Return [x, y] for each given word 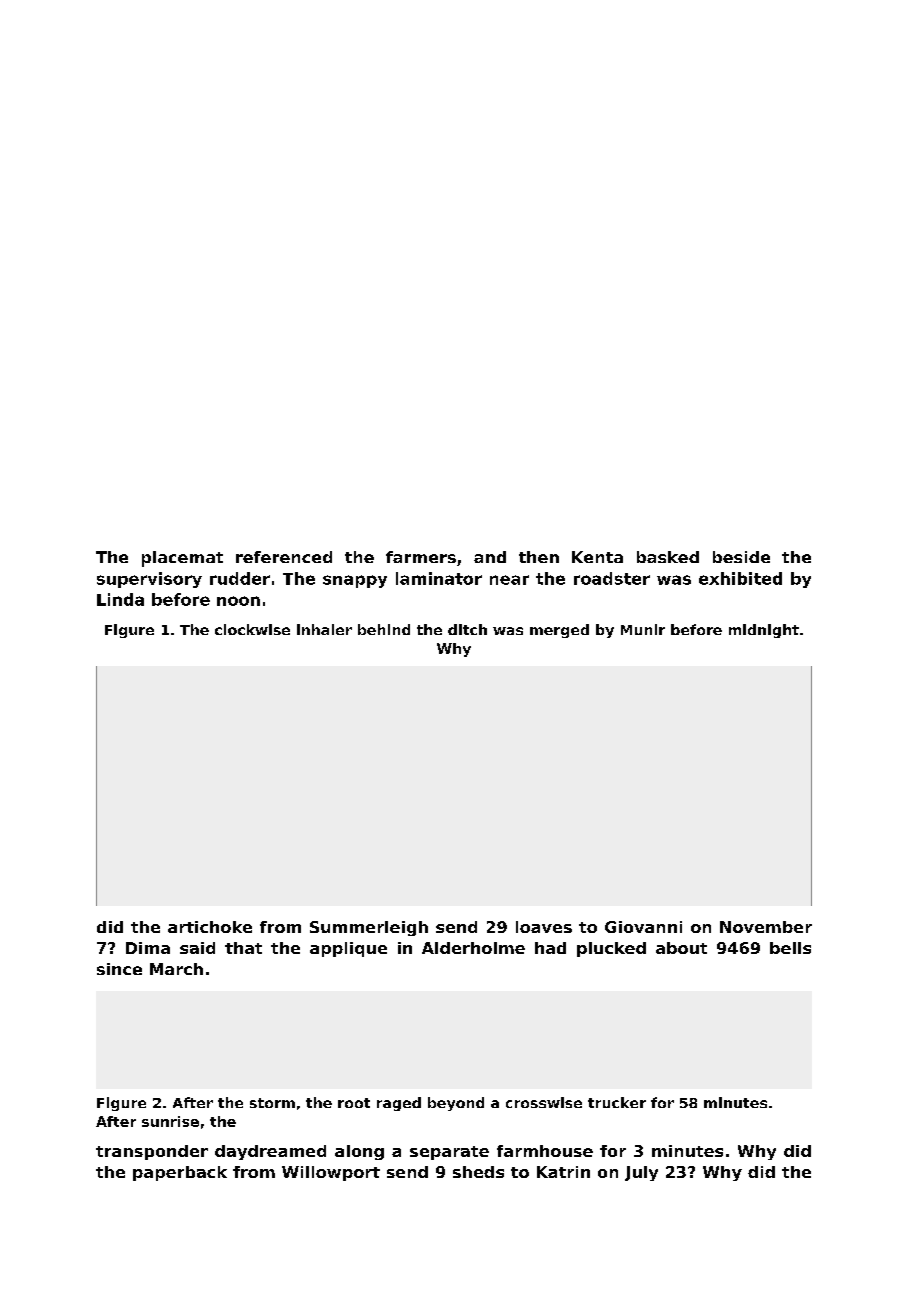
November [766, 927]
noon [238, 601]
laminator [439, 578]
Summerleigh [369, 928]
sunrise [170, 1121]
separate [449, 1153]
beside [741, 557]
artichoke [210, 927]
